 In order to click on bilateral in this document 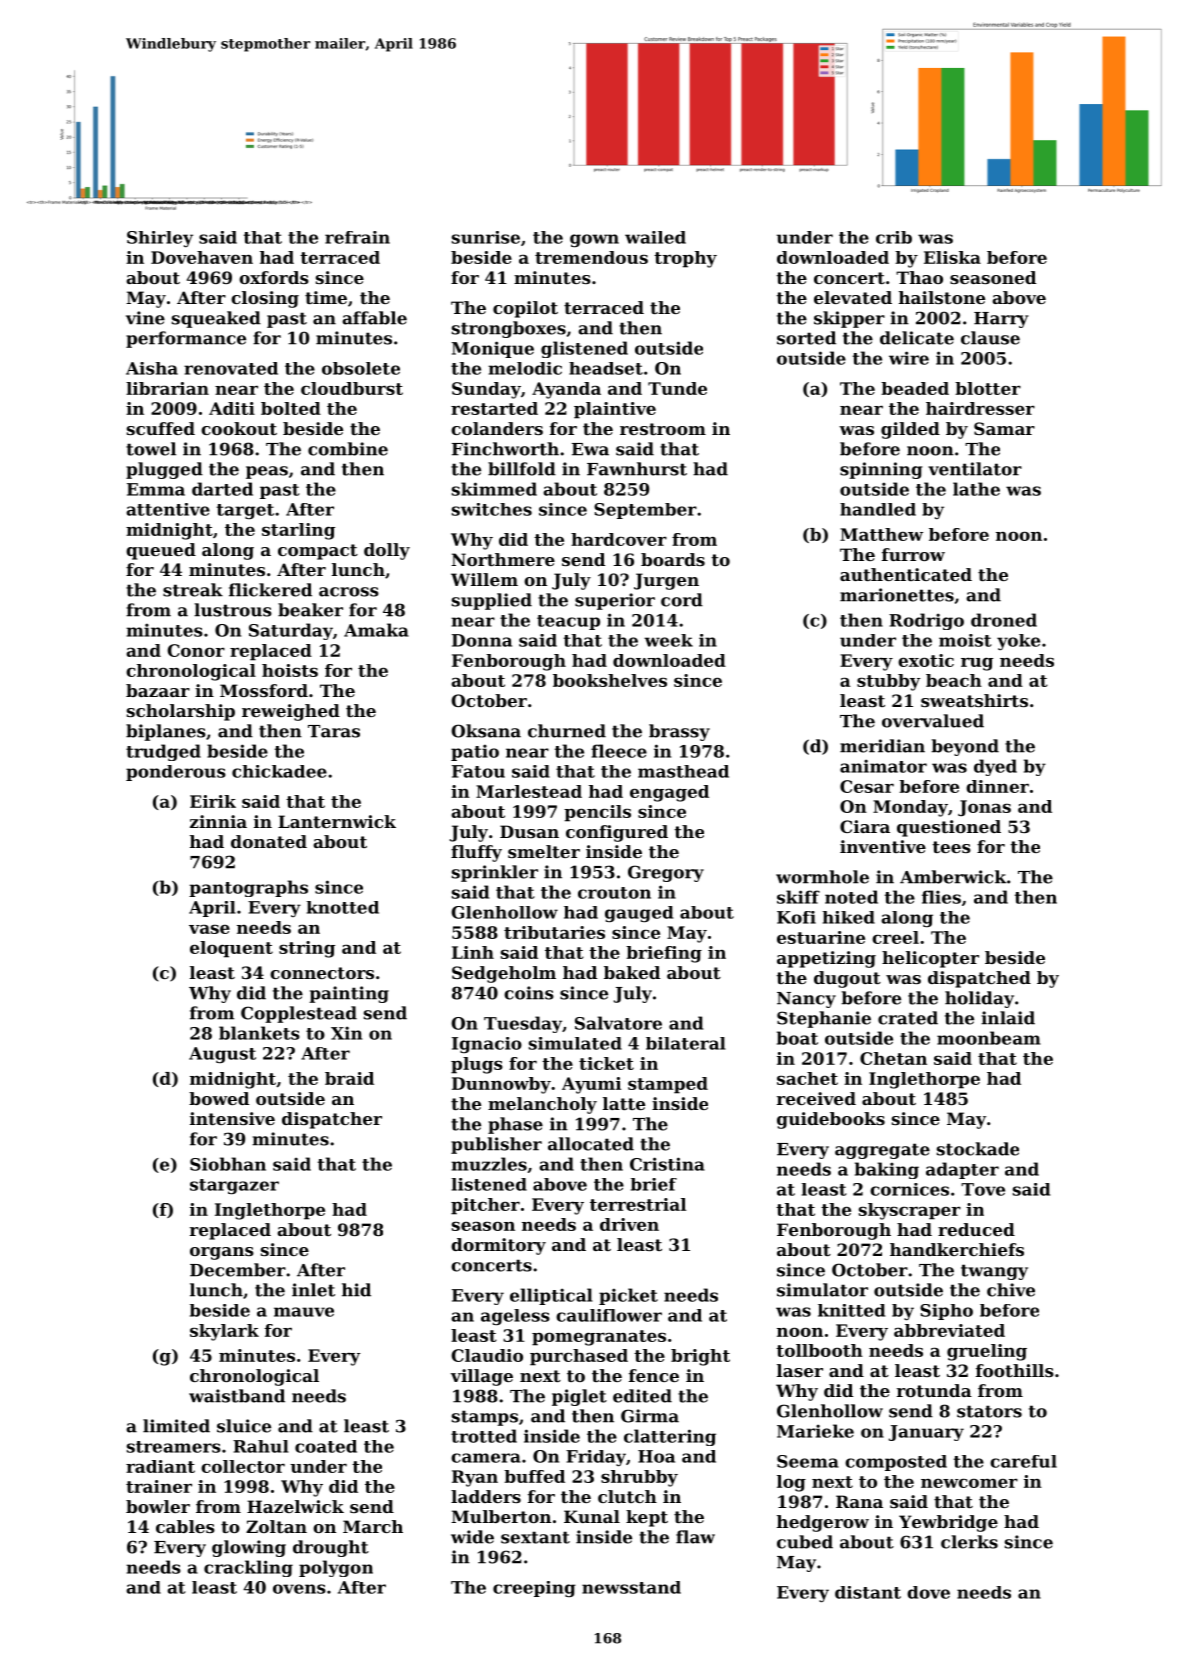, I will do `click(686, 1043)`.
